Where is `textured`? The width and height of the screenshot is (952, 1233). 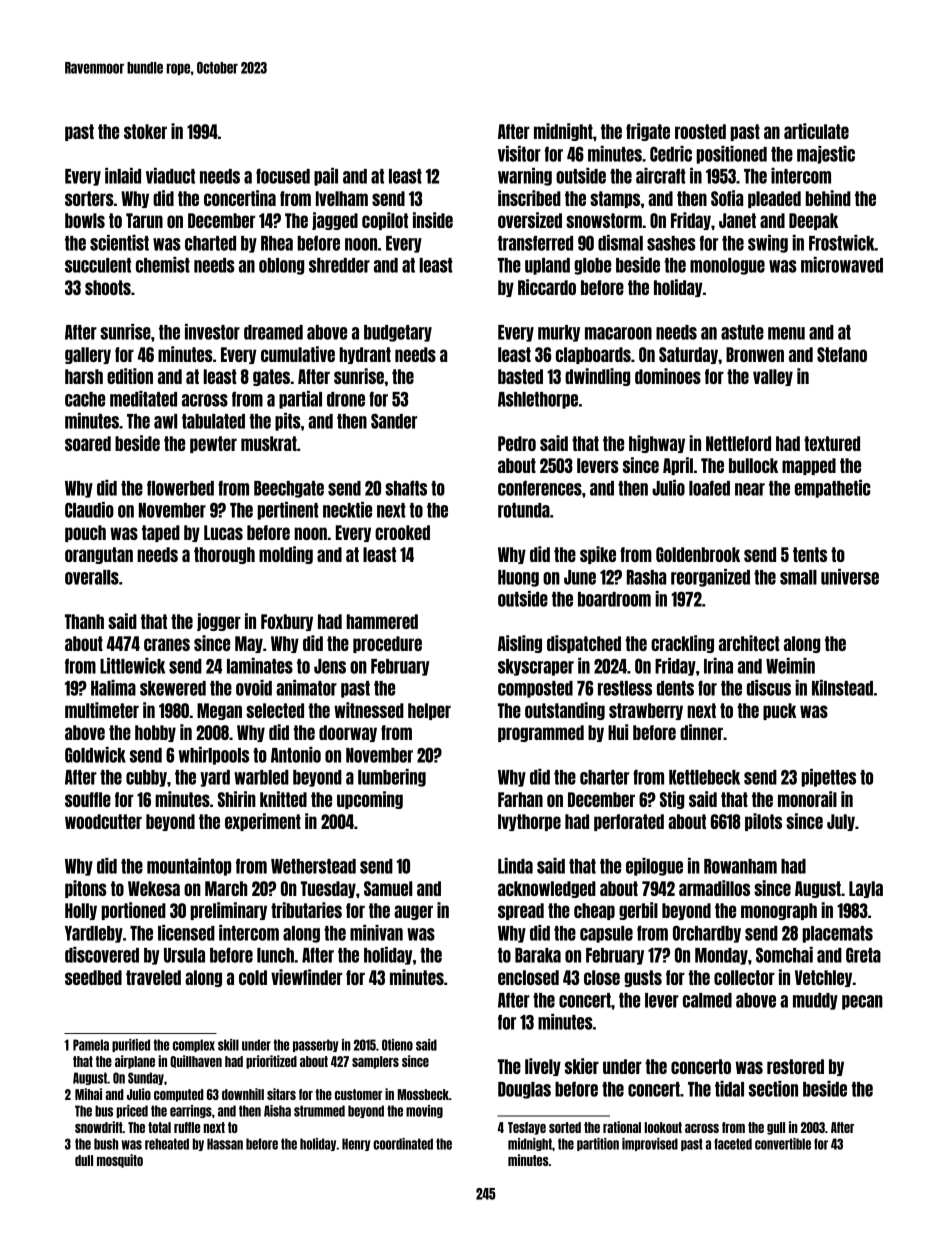 textured is located at coordinates (832, 443).
